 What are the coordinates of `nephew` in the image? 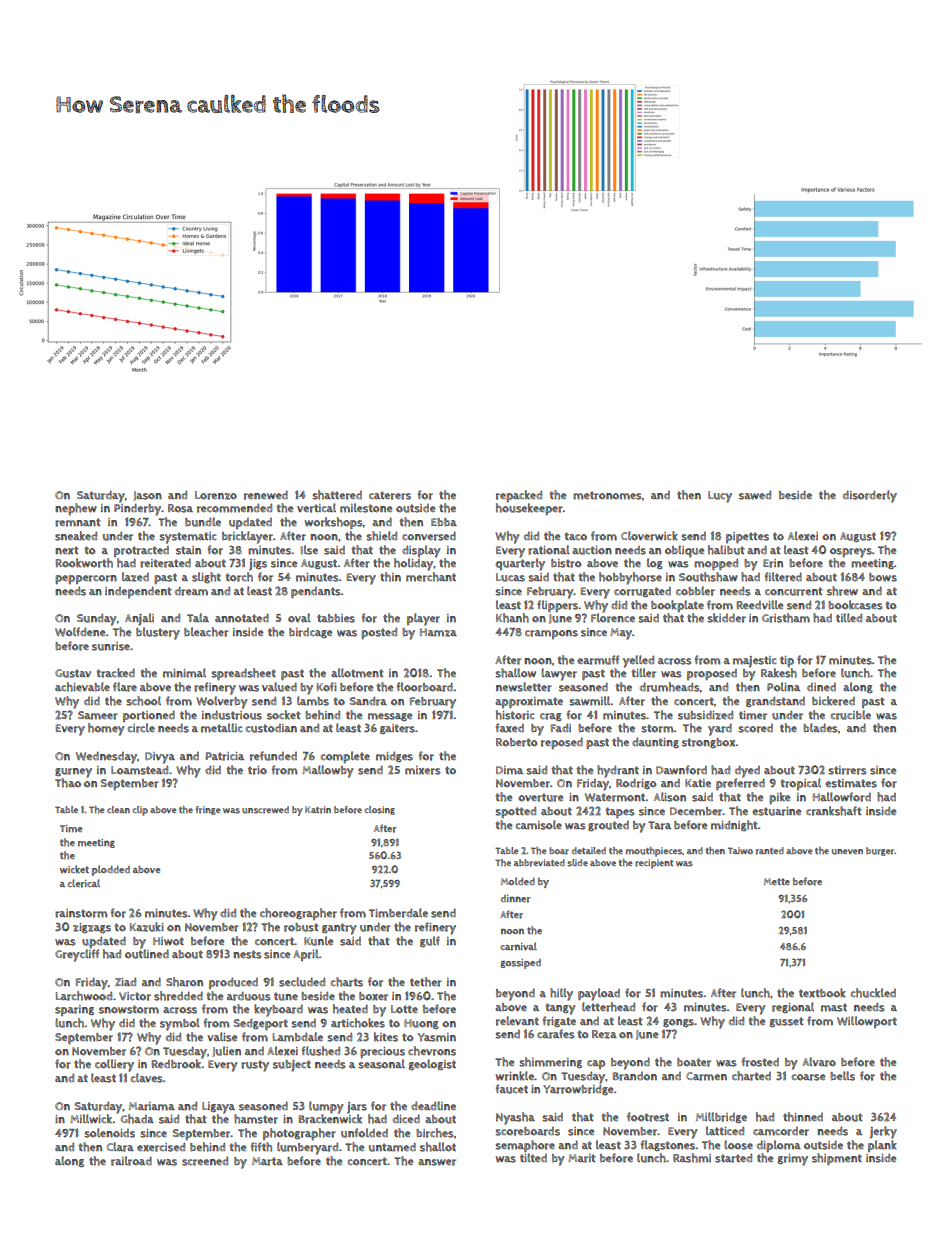 It's located at (76, 509).
